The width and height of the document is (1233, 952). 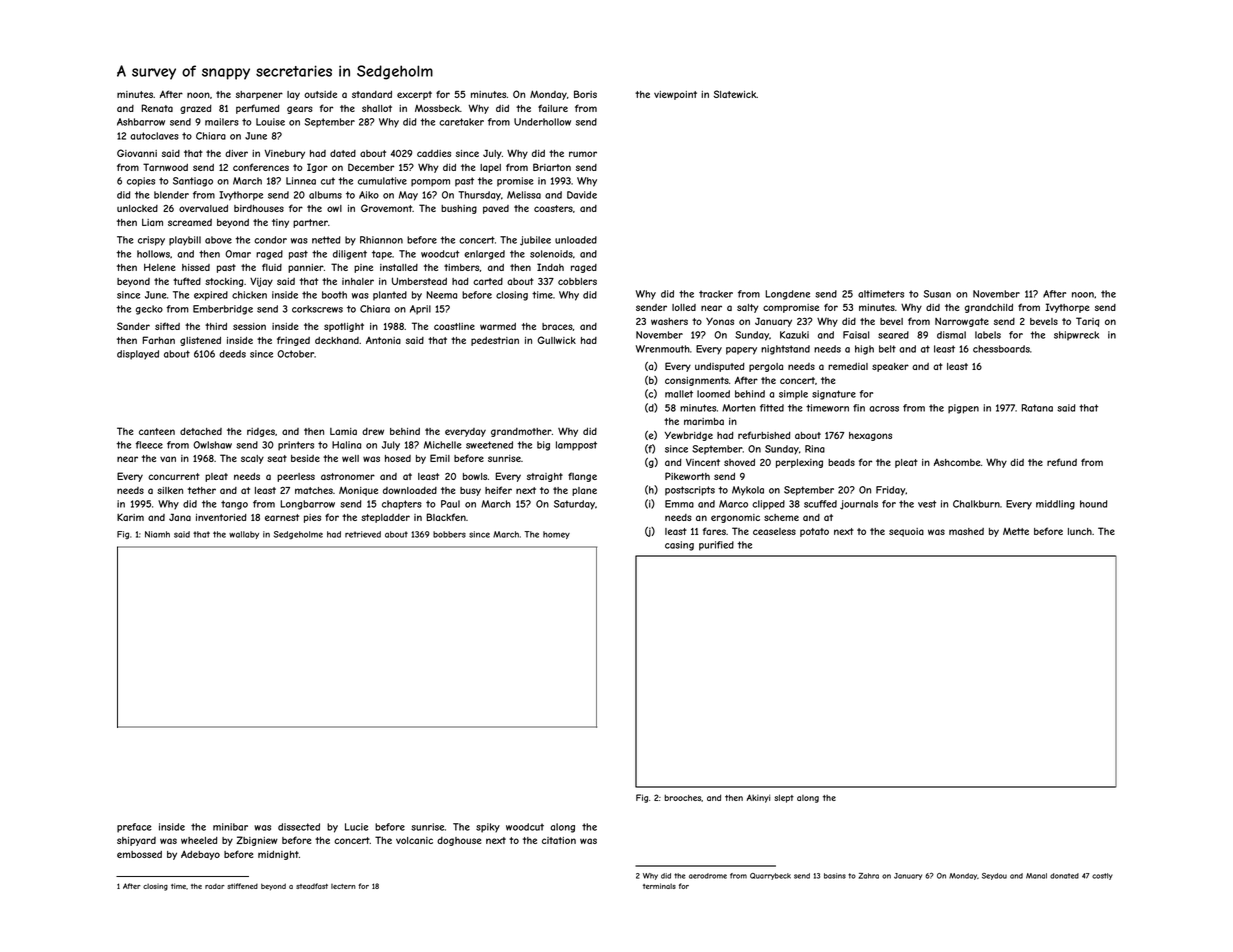 I want to click on diver, so click(x=236, y=153).
